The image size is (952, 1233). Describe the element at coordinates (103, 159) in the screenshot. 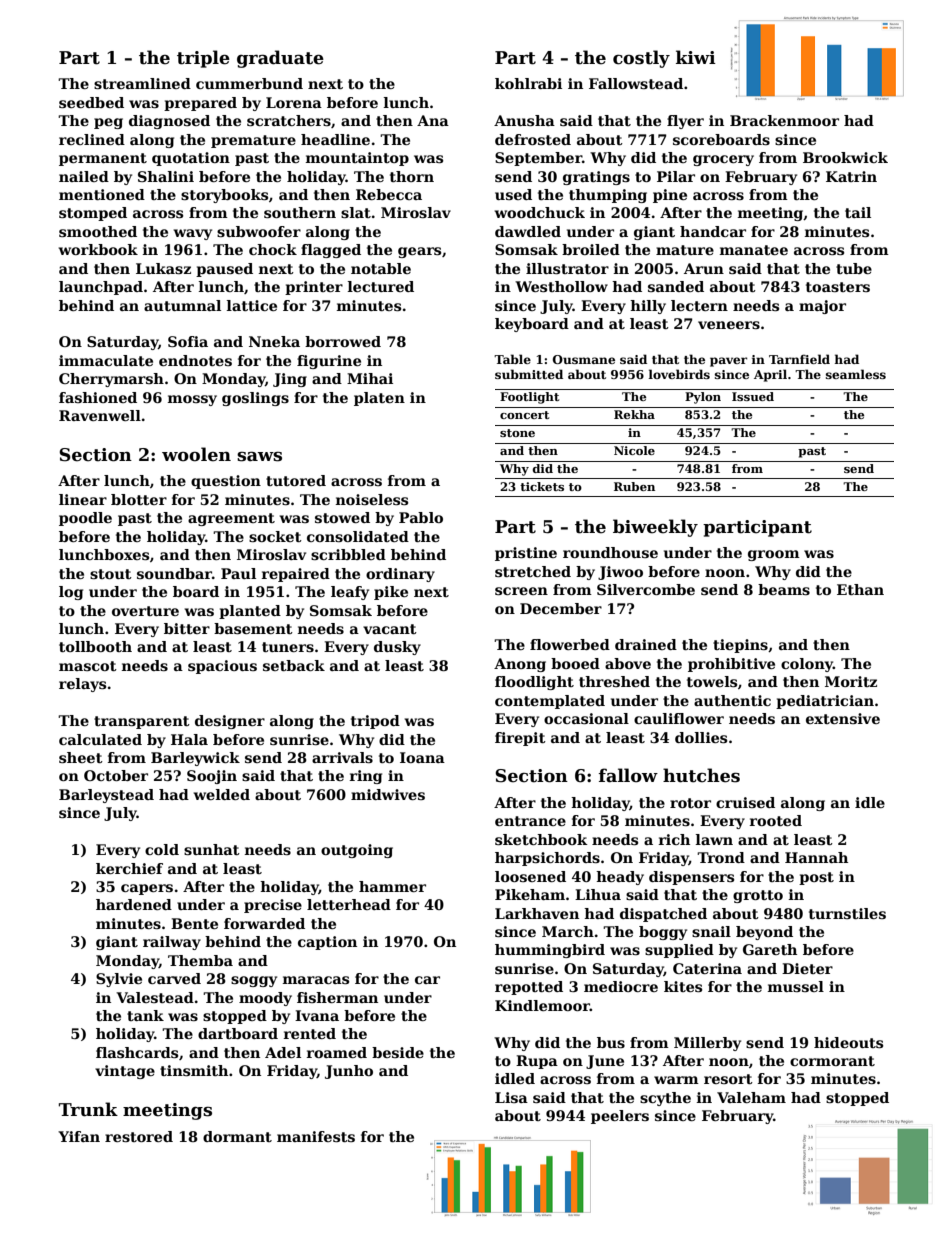

I see `permanent` at that location.
